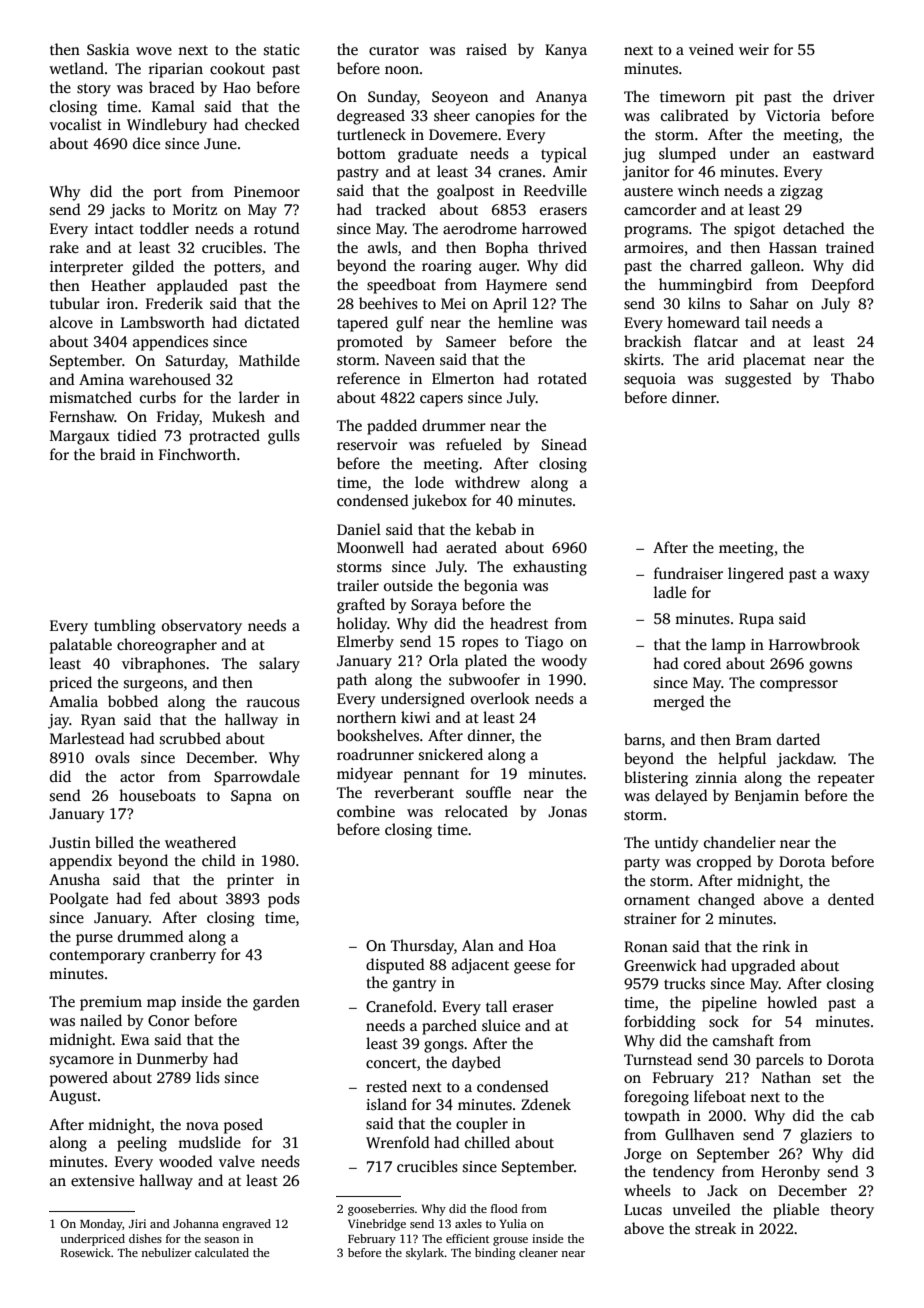 The height and width of the document is (1308, 924). I want to click on Amalia, so click(73, 701).
